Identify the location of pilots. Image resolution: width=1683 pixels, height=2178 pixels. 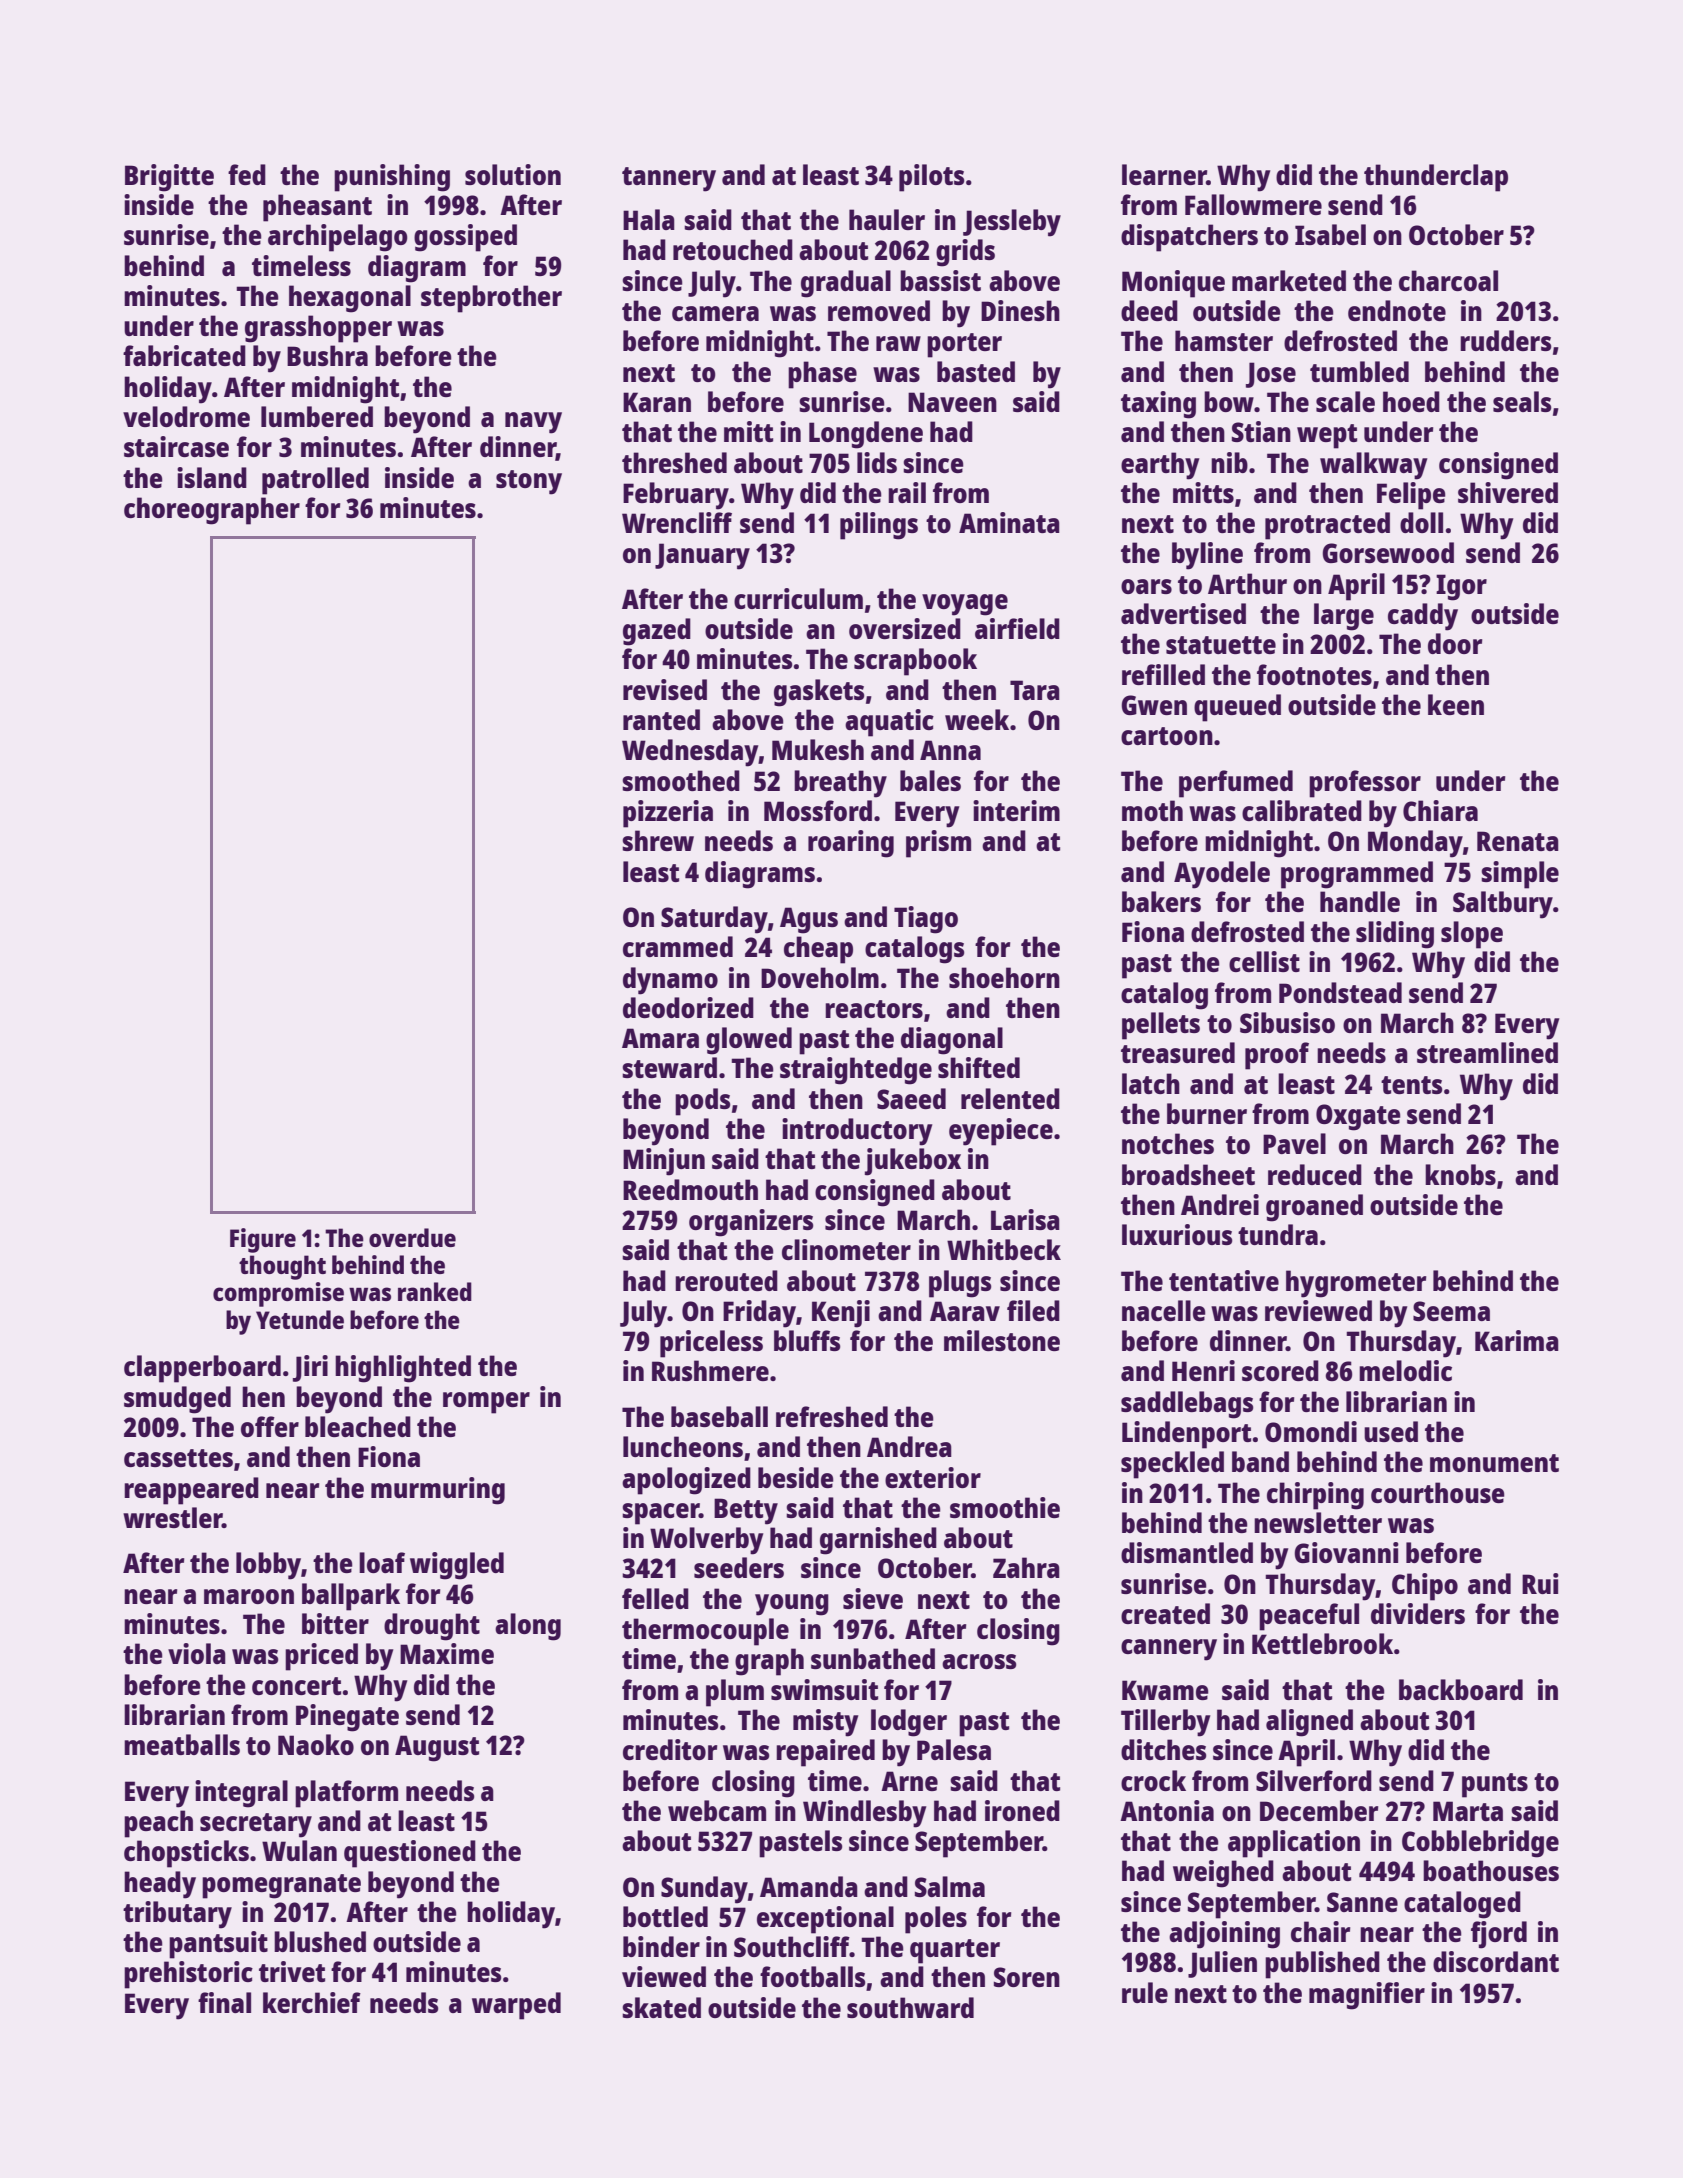
(931, 178).
